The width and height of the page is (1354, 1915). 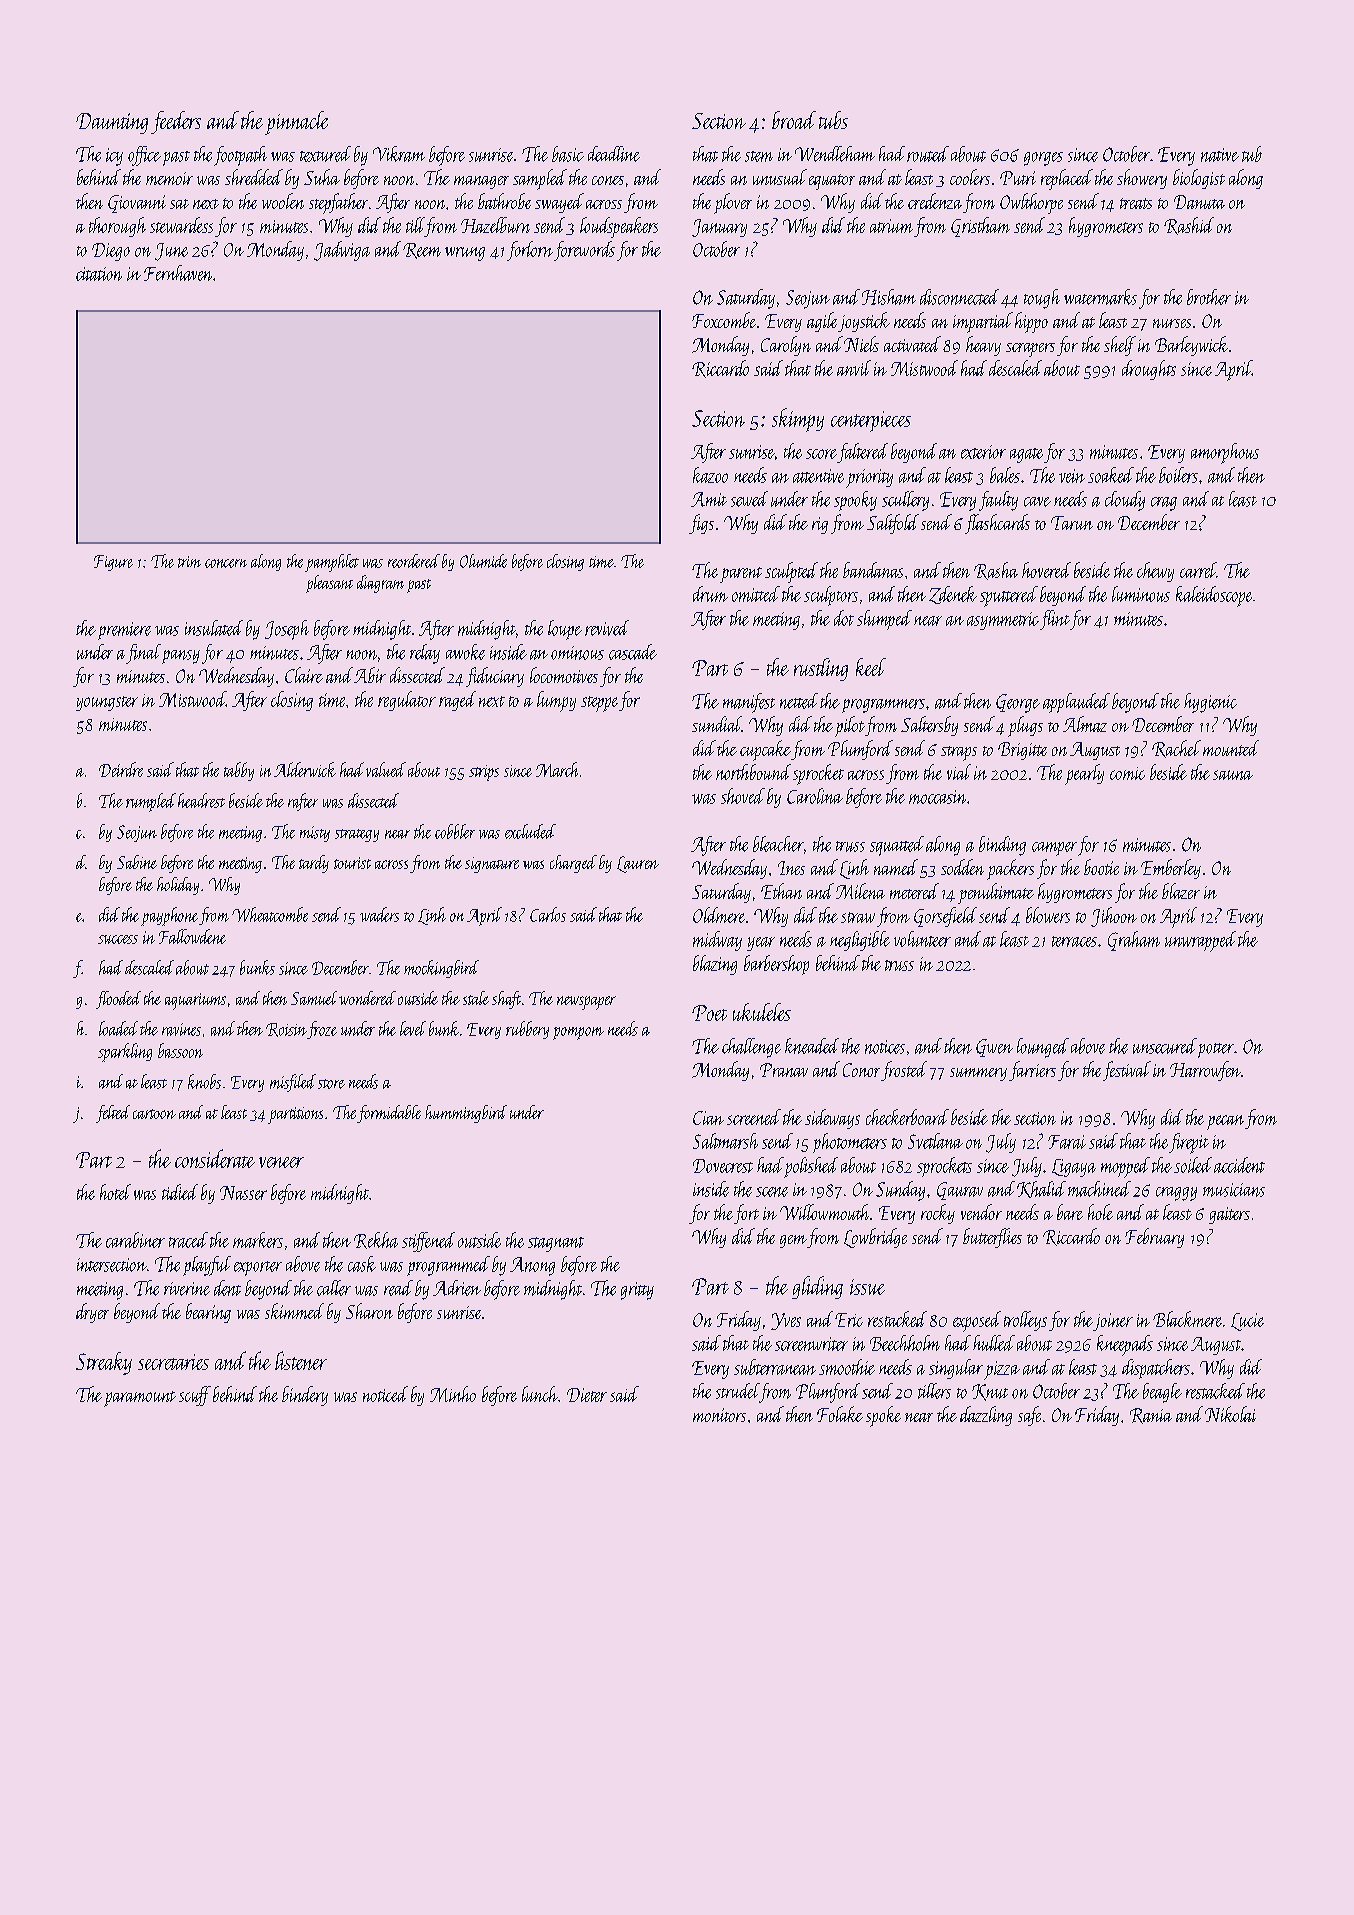 What do you see at coordinates (1199, 202) in the page?
I see `Danuta` at bounding box center [1199, 202].
